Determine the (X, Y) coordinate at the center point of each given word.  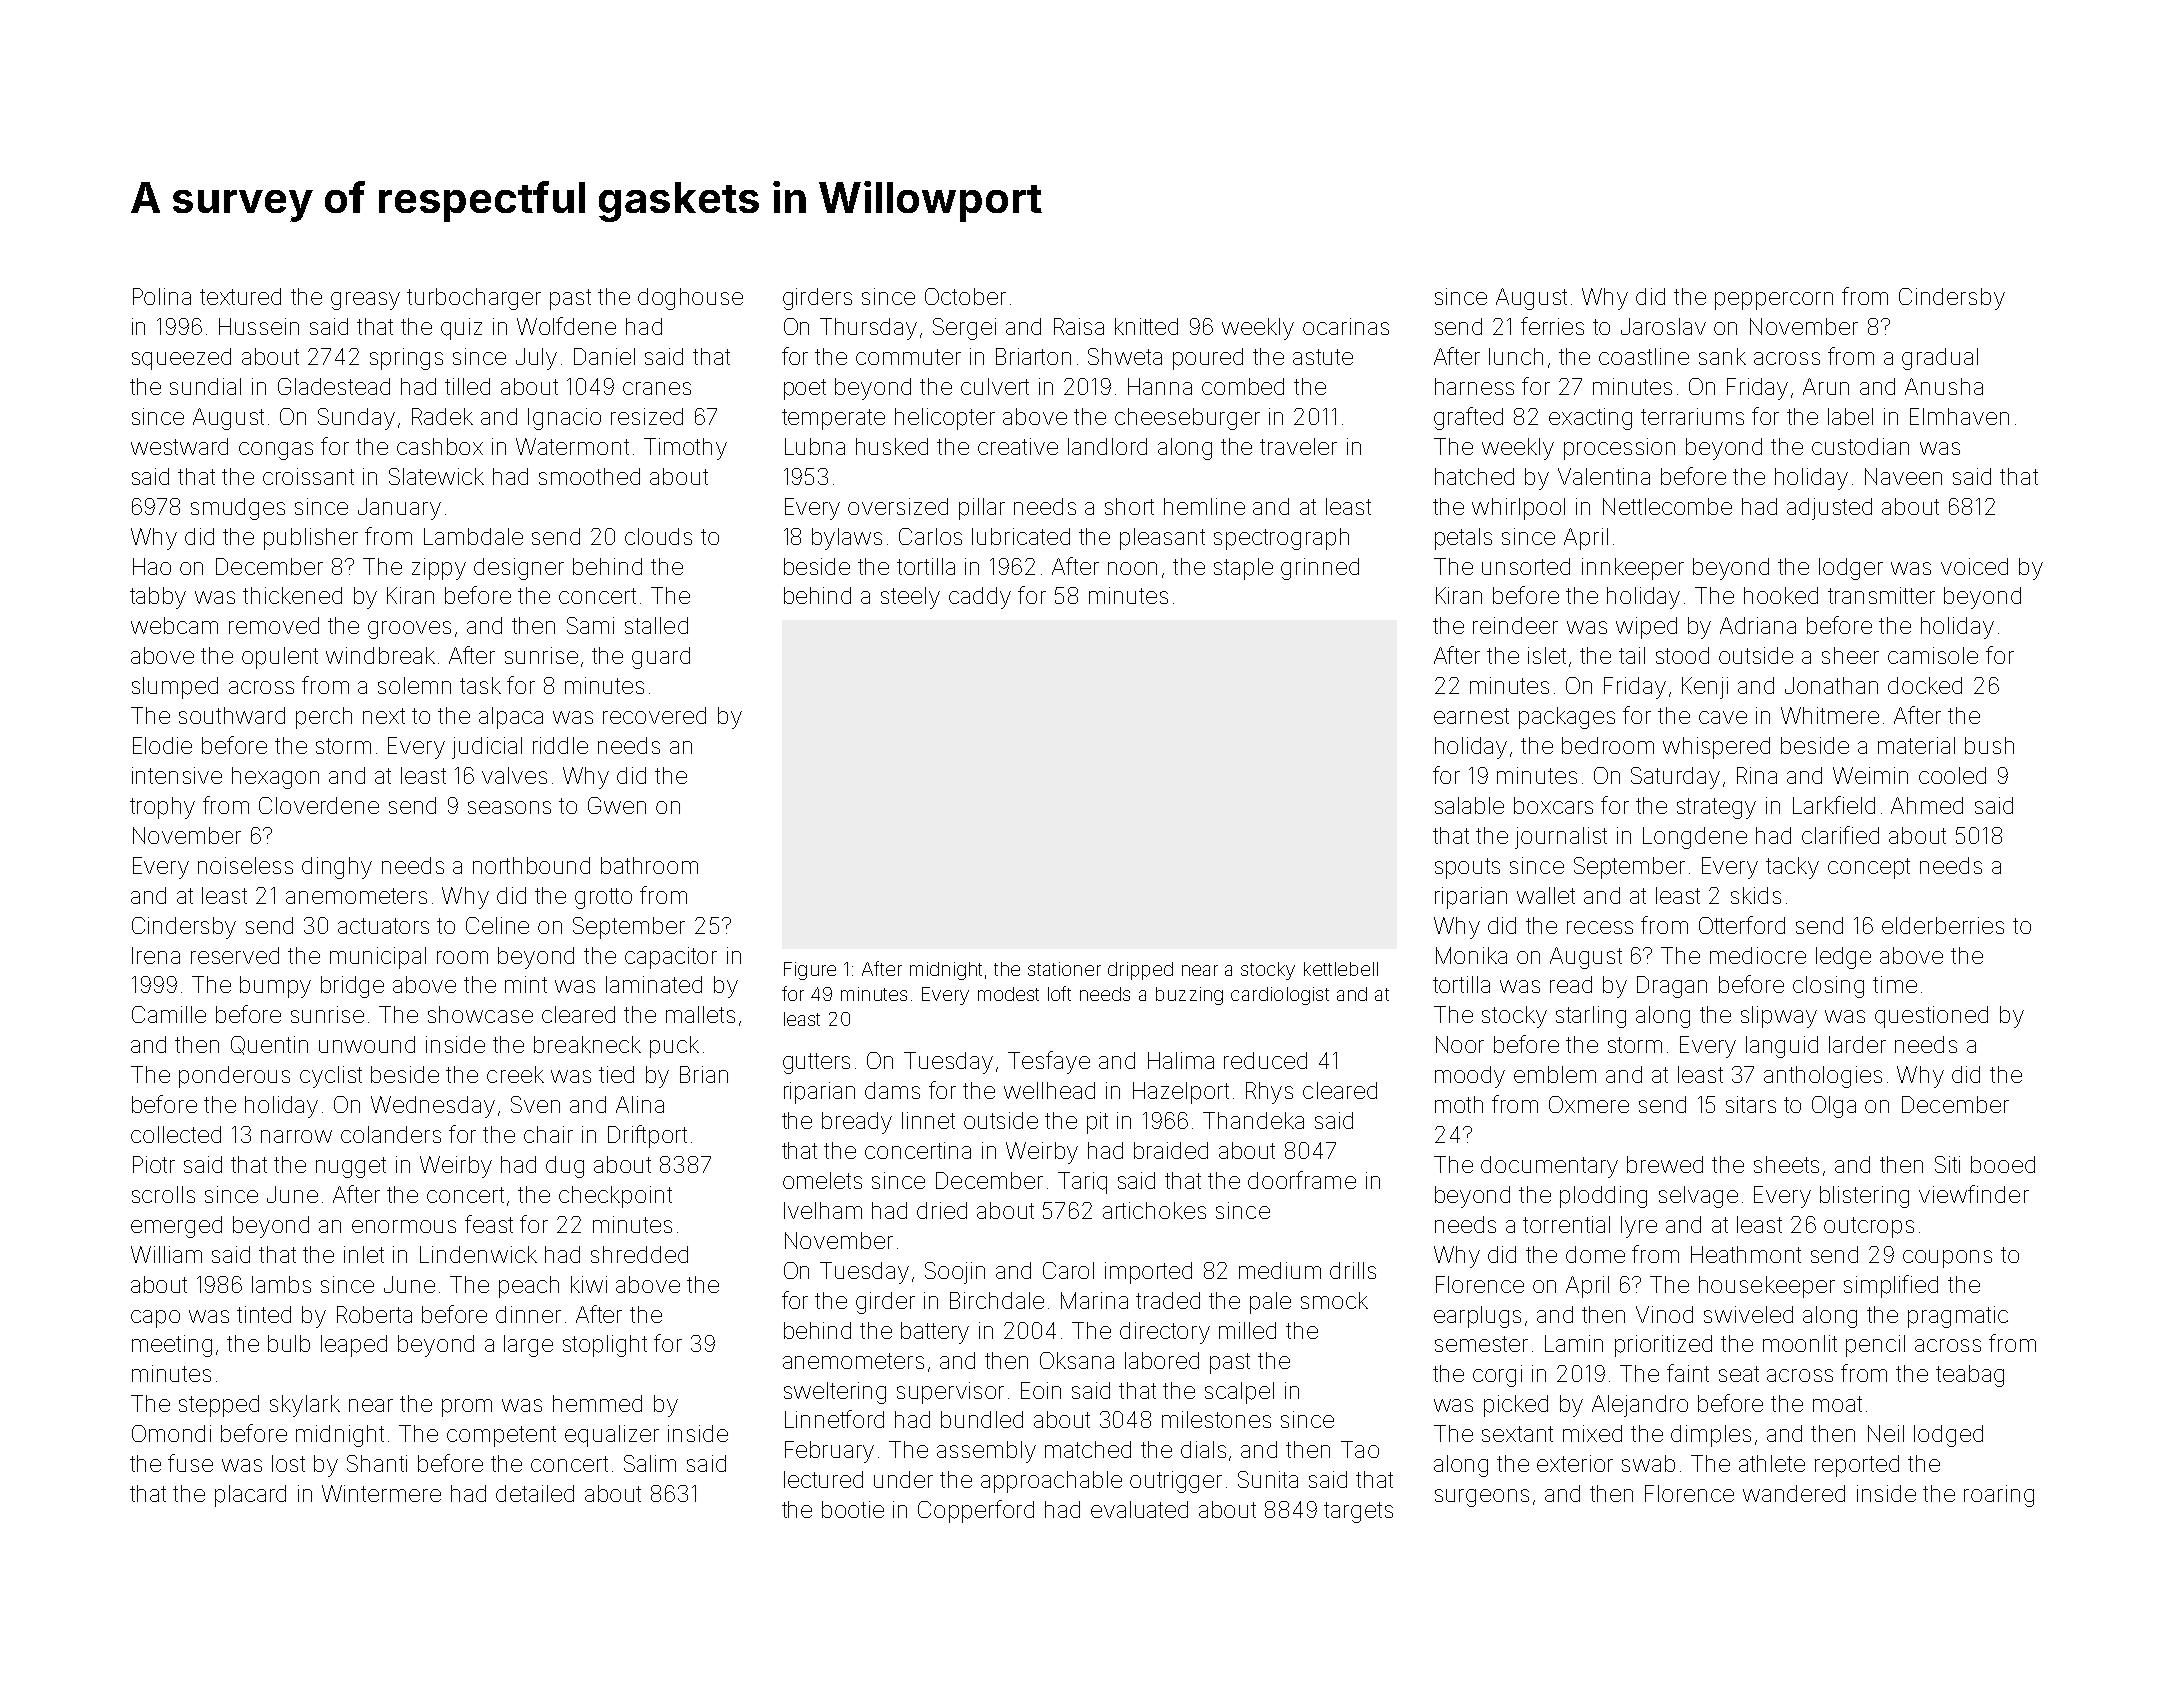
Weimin (1870, 775)
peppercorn (1774, 301)
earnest (1471, 716)
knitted (1146, 326)
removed (274, 625)
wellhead (1049, 1090)
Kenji (1705, 688)
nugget (351, 1167)
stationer (1064, 969)
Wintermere (381, 1493)
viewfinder (1974, 1194)
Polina (162, 296)
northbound (531, 865)
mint (526, 984)
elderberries (1943, 925)
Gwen (617, 805)
